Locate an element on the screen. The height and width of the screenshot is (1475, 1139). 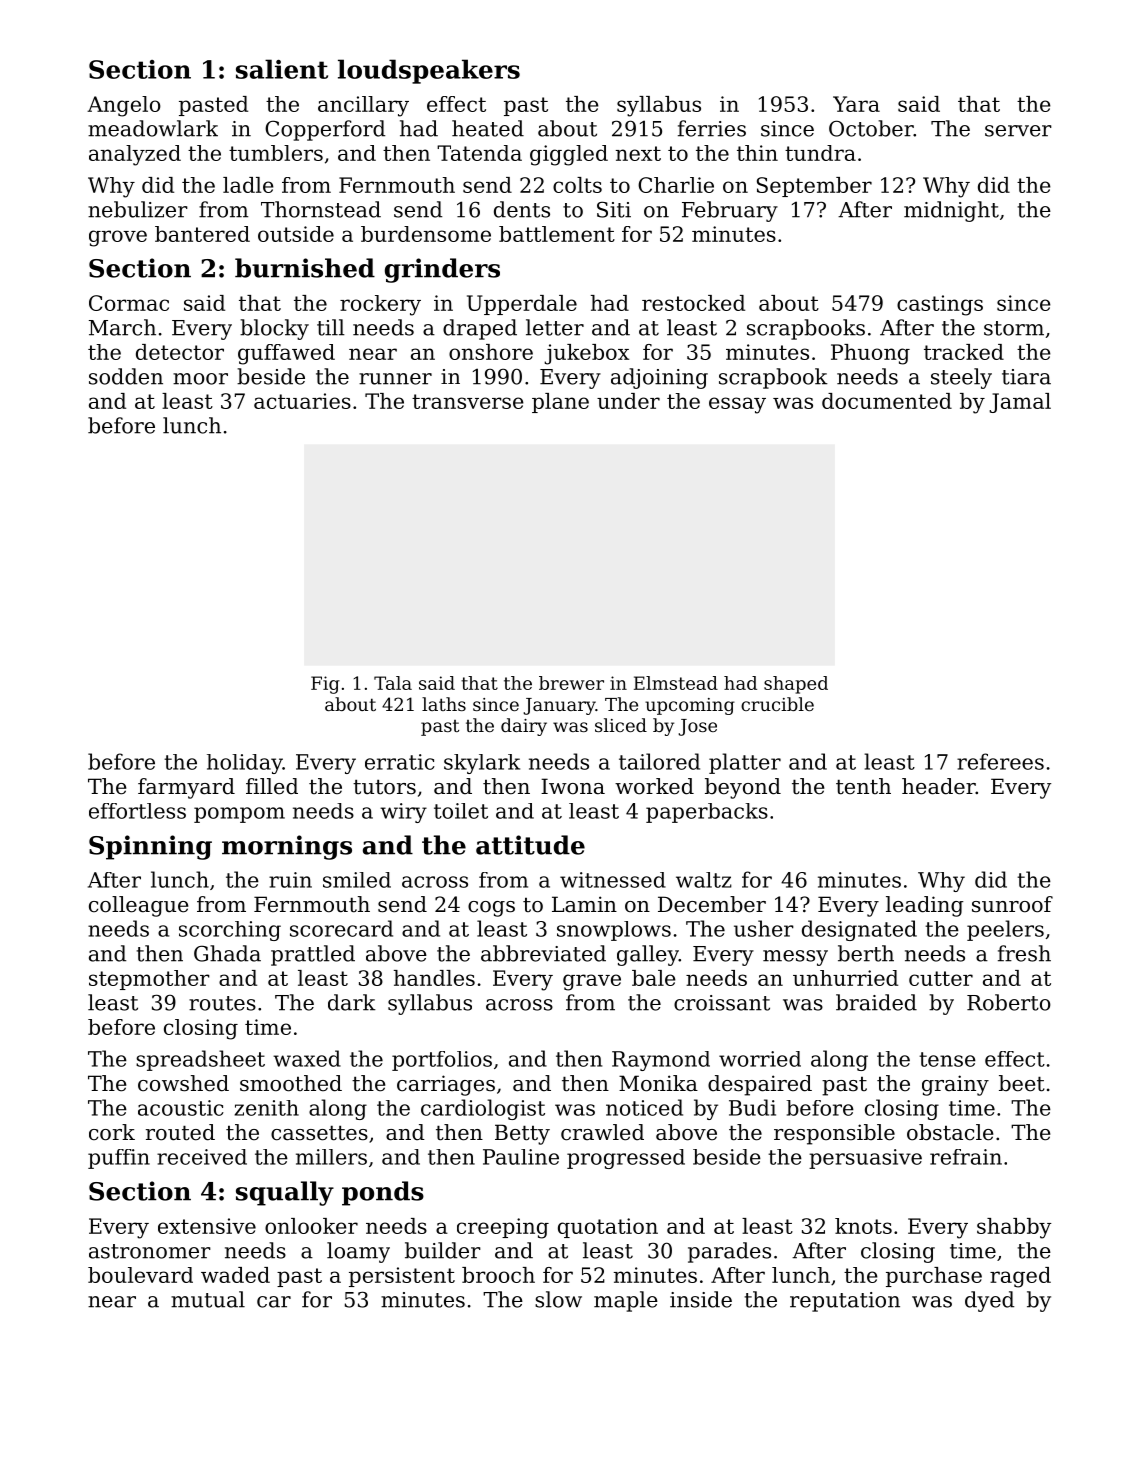
Jamal is located at coordinates (1020, 403).
